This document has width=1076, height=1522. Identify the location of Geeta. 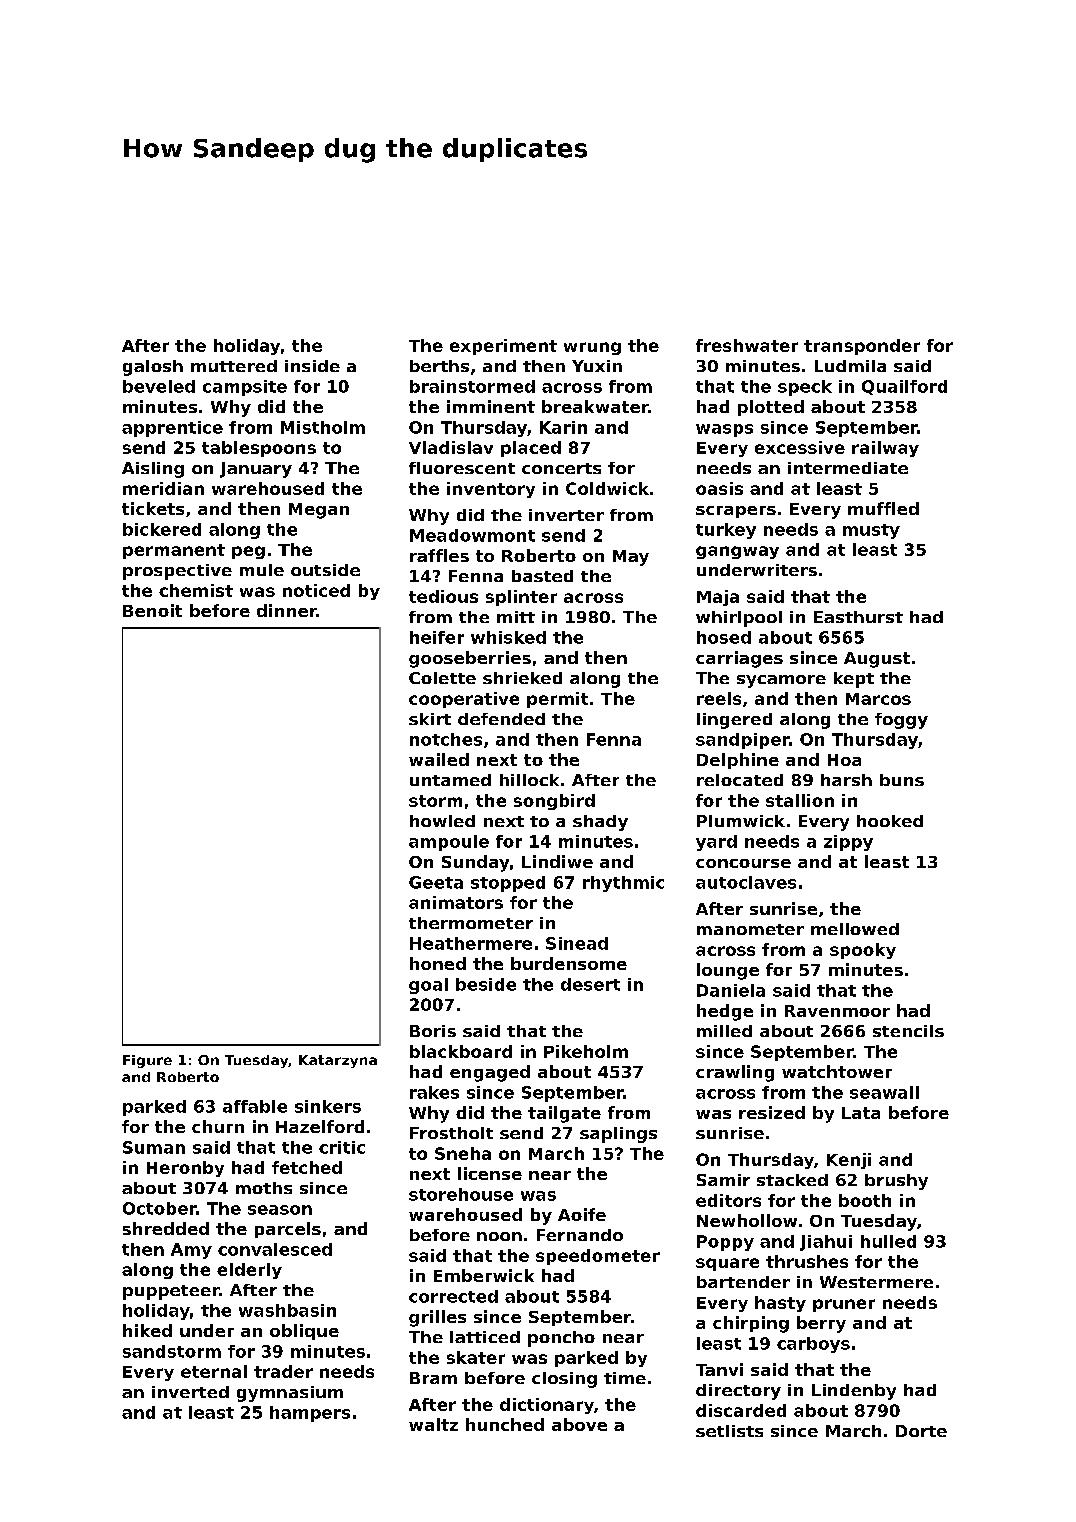
(436, 882).
